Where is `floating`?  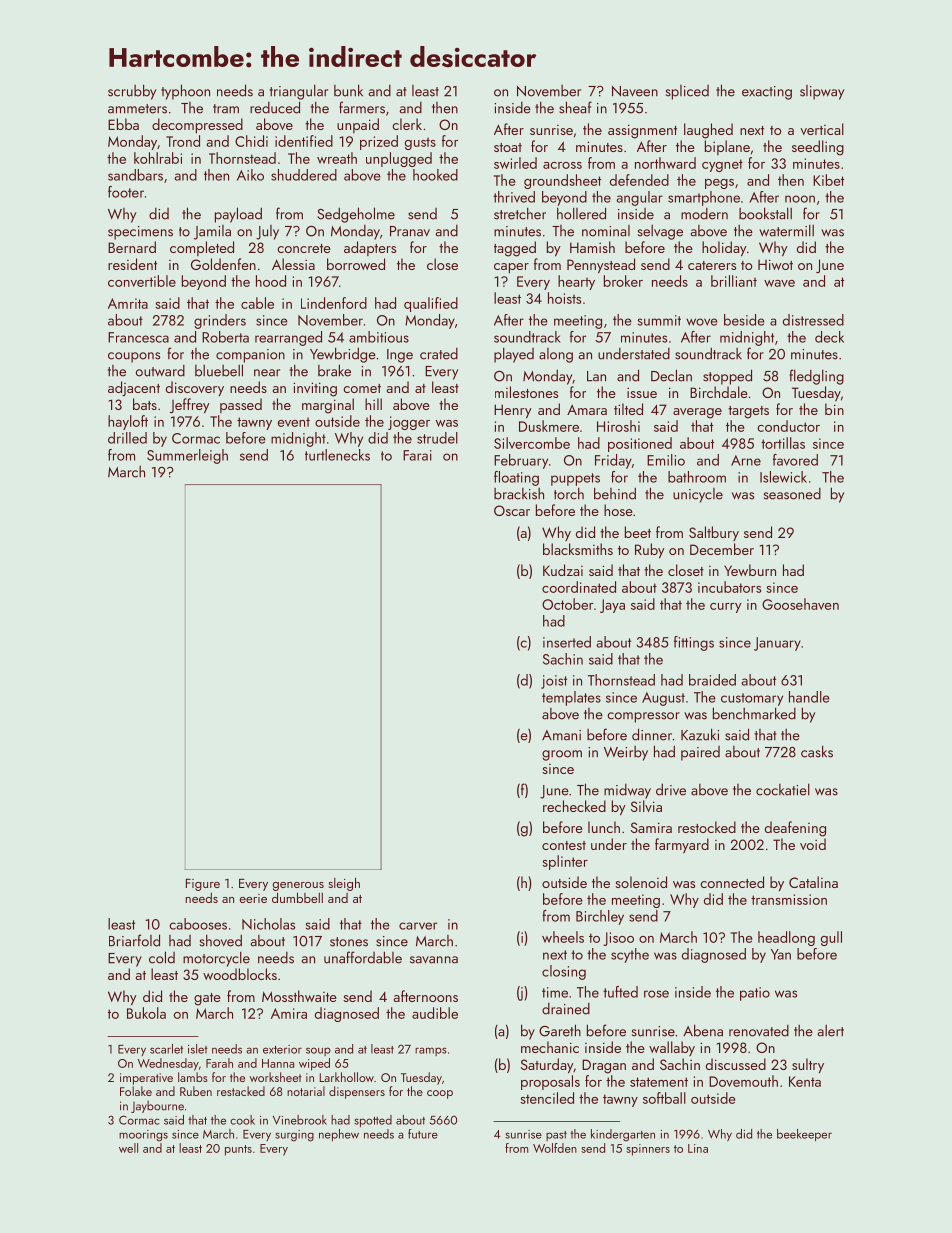
floating is located at coordinates (516, 478).
